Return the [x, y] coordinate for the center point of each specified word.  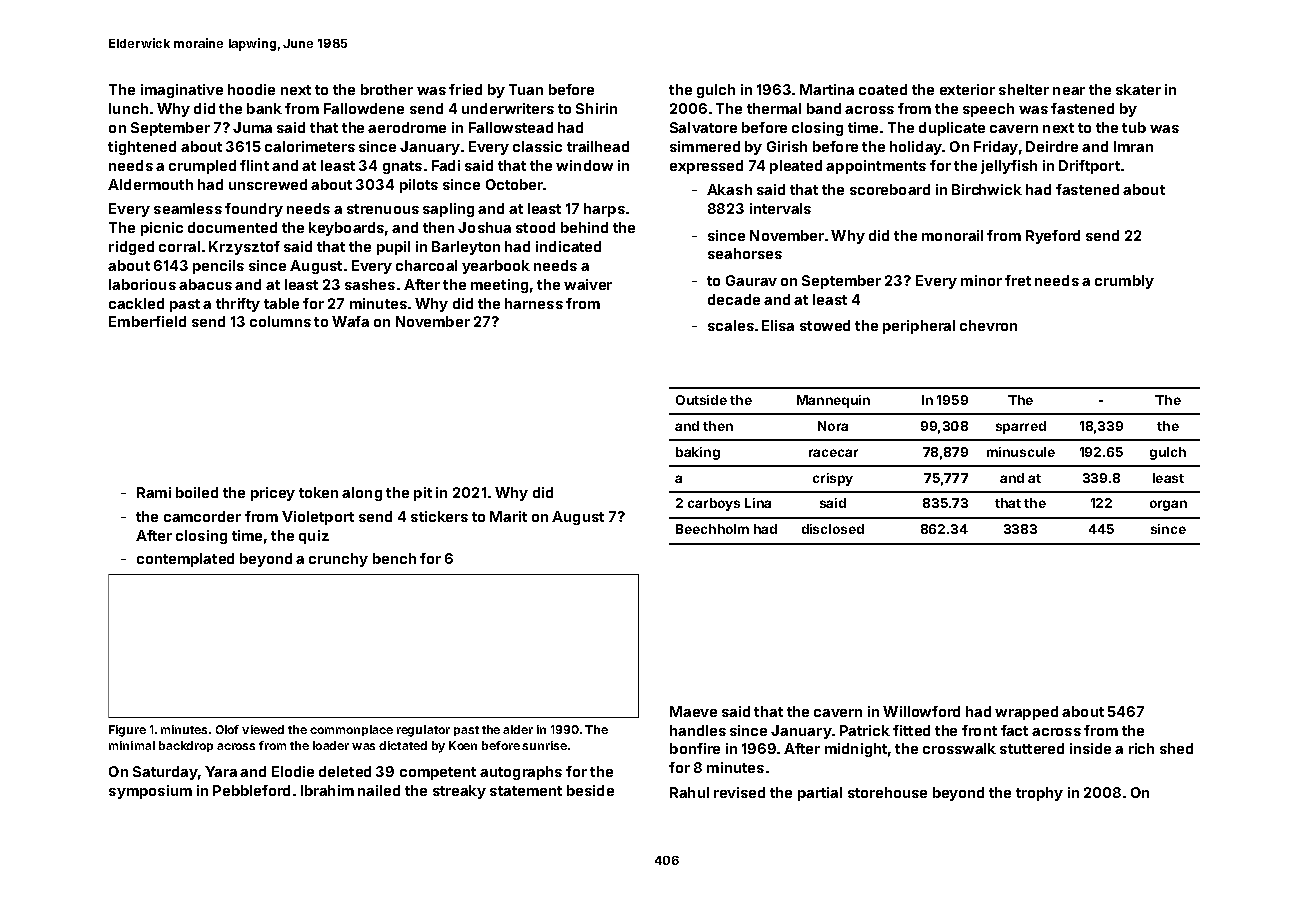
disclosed [833, 529]
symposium [150, 792]
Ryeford [1053, 237]
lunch [128, 108]
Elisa [778, 325]
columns [280, 321]
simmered [705, 146]
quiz [314, 537]
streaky [459, 792]
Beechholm [712, 529]
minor [981, 280]
